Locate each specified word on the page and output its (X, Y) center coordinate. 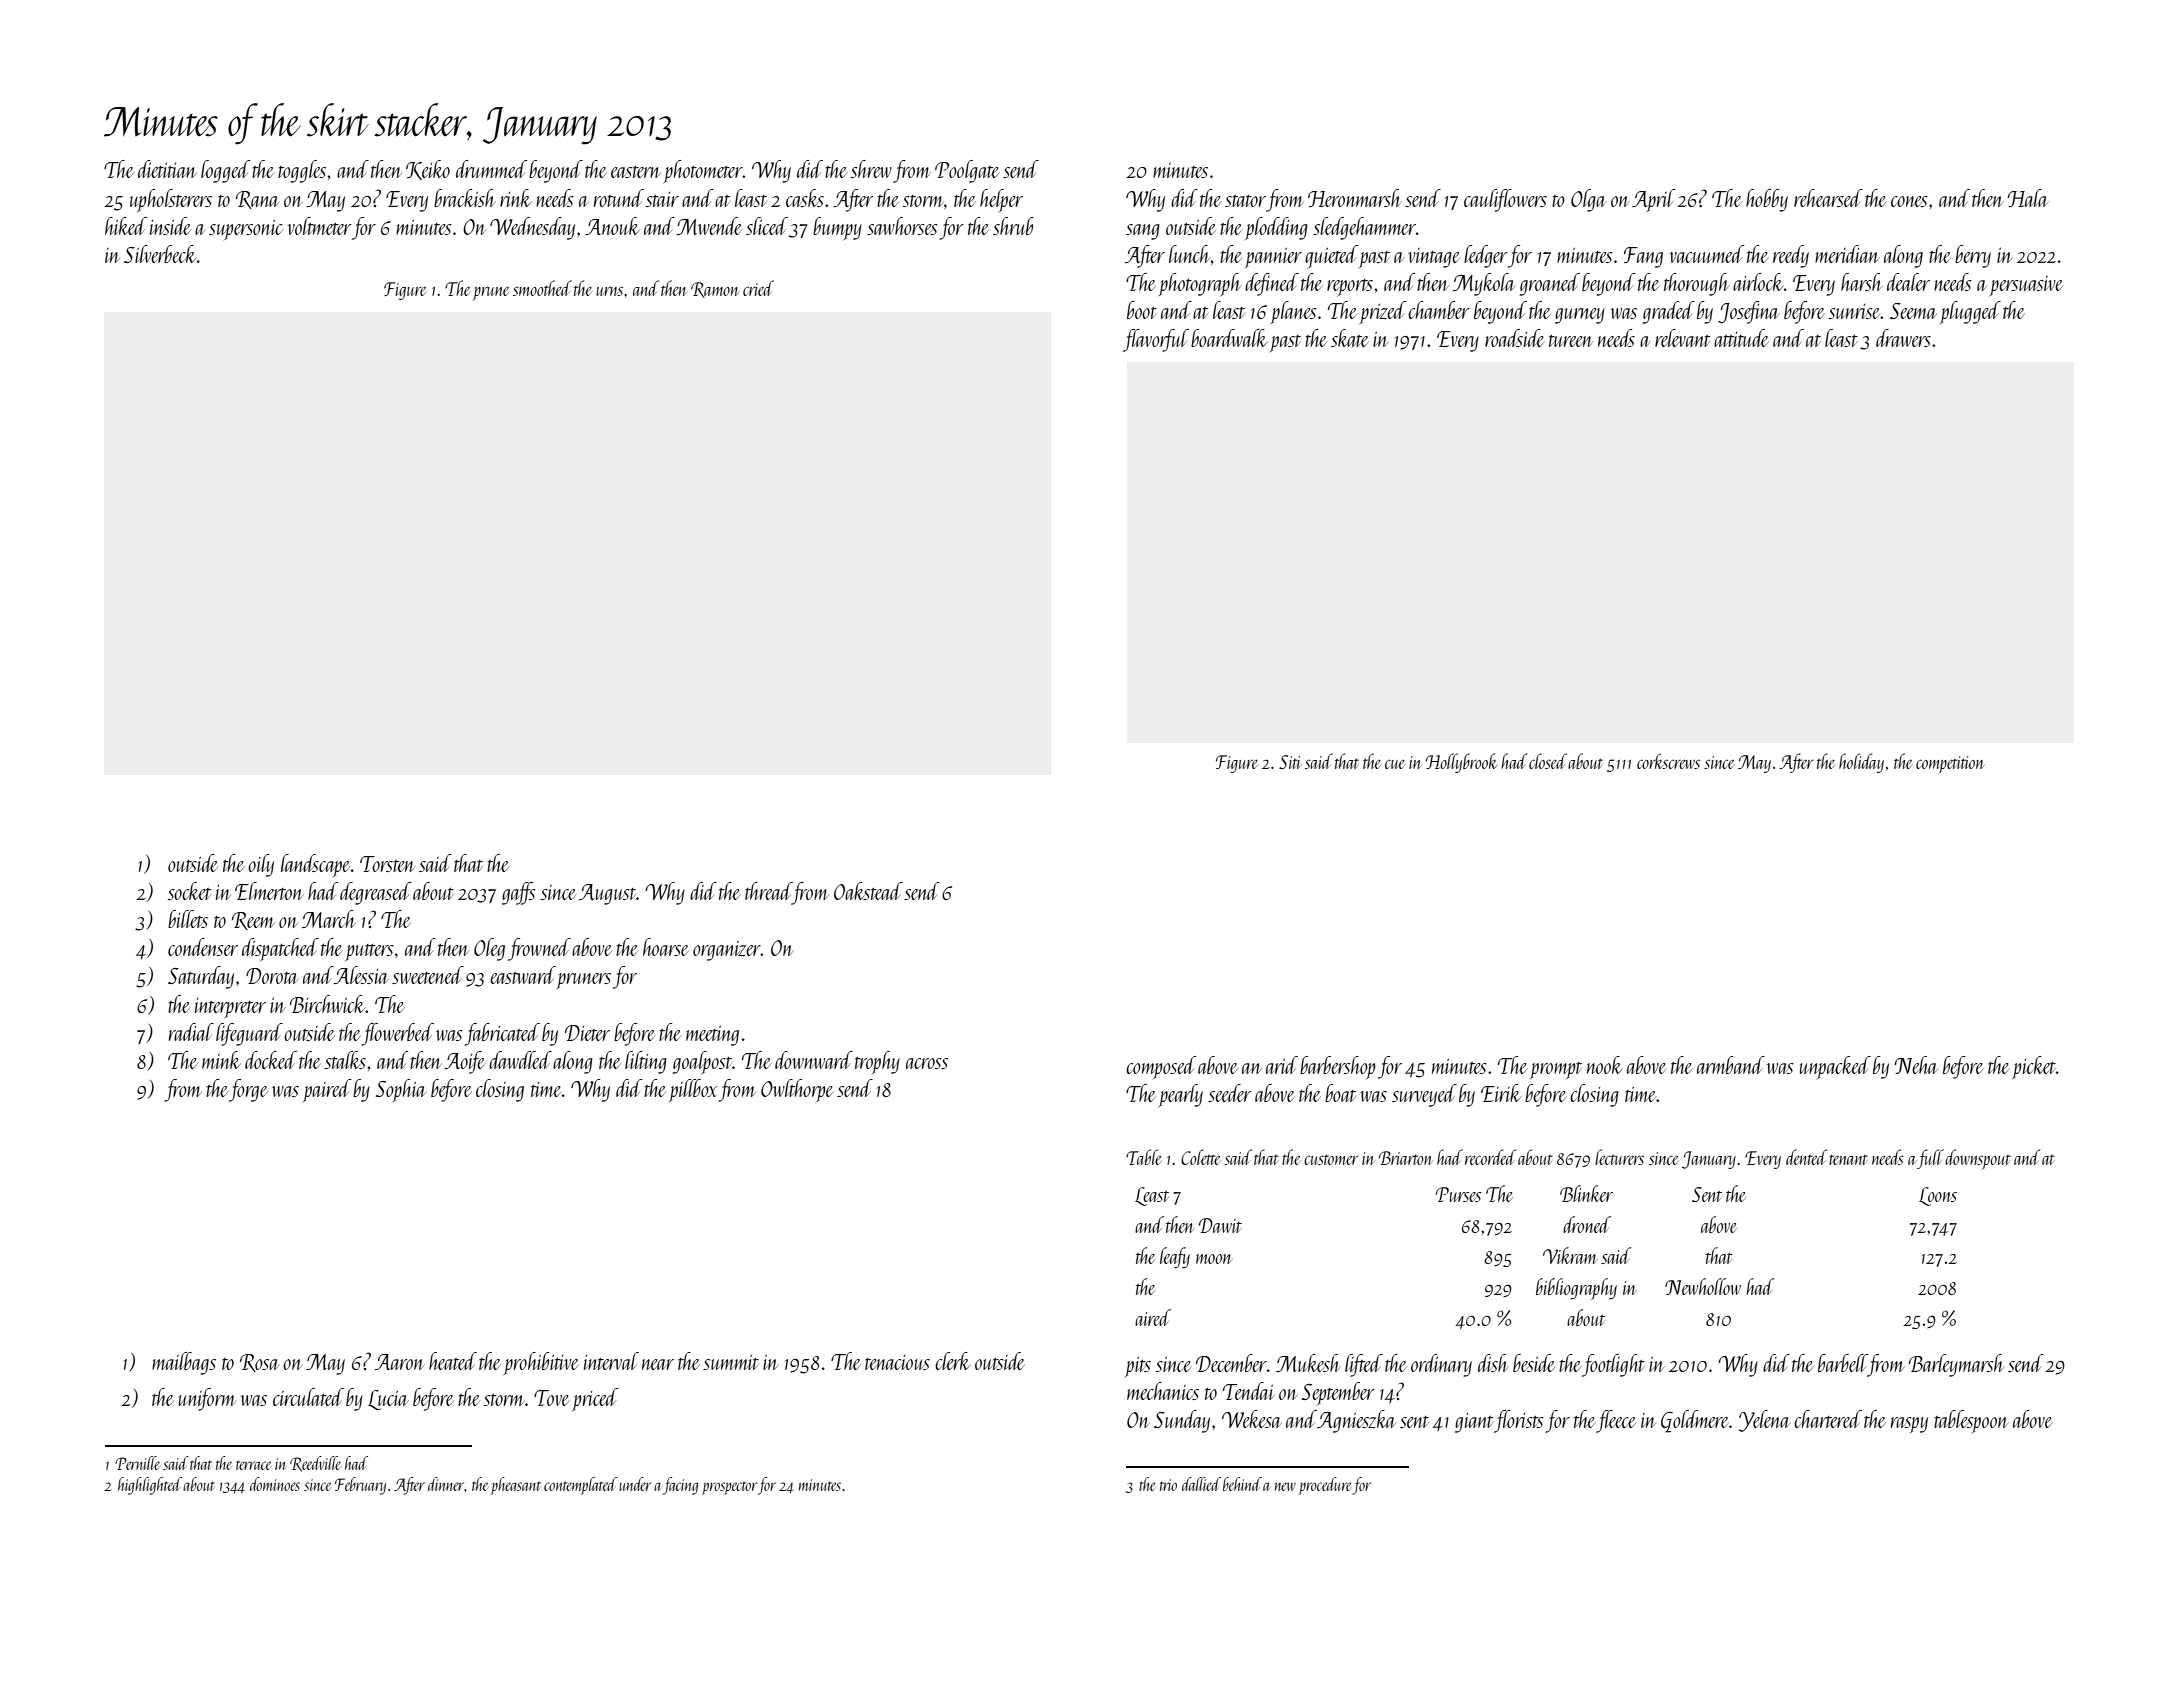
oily (261, 865)
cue (1395, 764)
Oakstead (868, 891)
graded (1669, 312)
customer (1331, 1159)
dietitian (167, 169)
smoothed (542, 288)
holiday (1861, 763)
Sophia (401, 1090)
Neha (1916, 1065)
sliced (767, 226)
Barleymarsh (1957, 1365)
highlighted (150, 1486)
